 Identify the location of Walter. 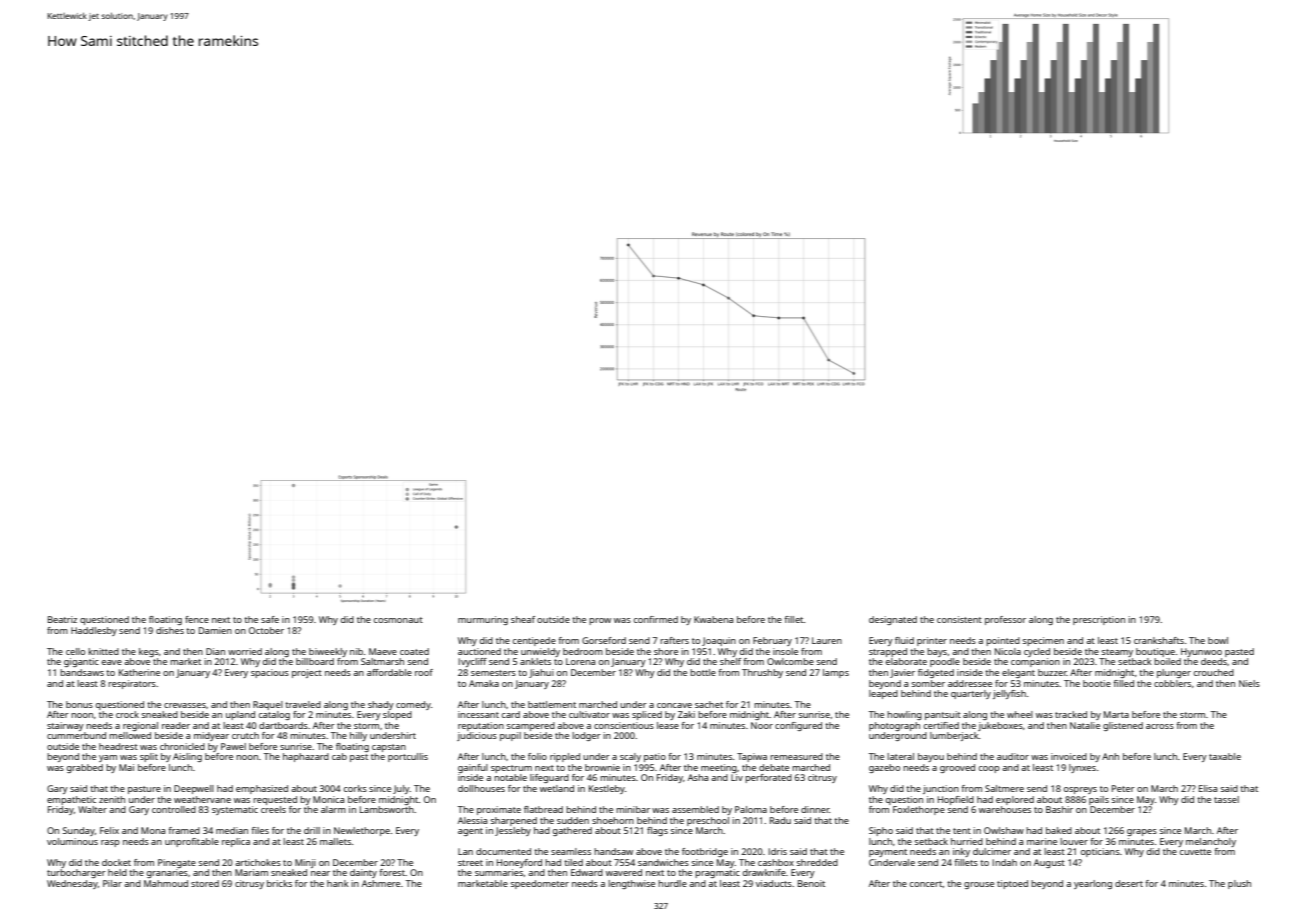
(92, 809).
